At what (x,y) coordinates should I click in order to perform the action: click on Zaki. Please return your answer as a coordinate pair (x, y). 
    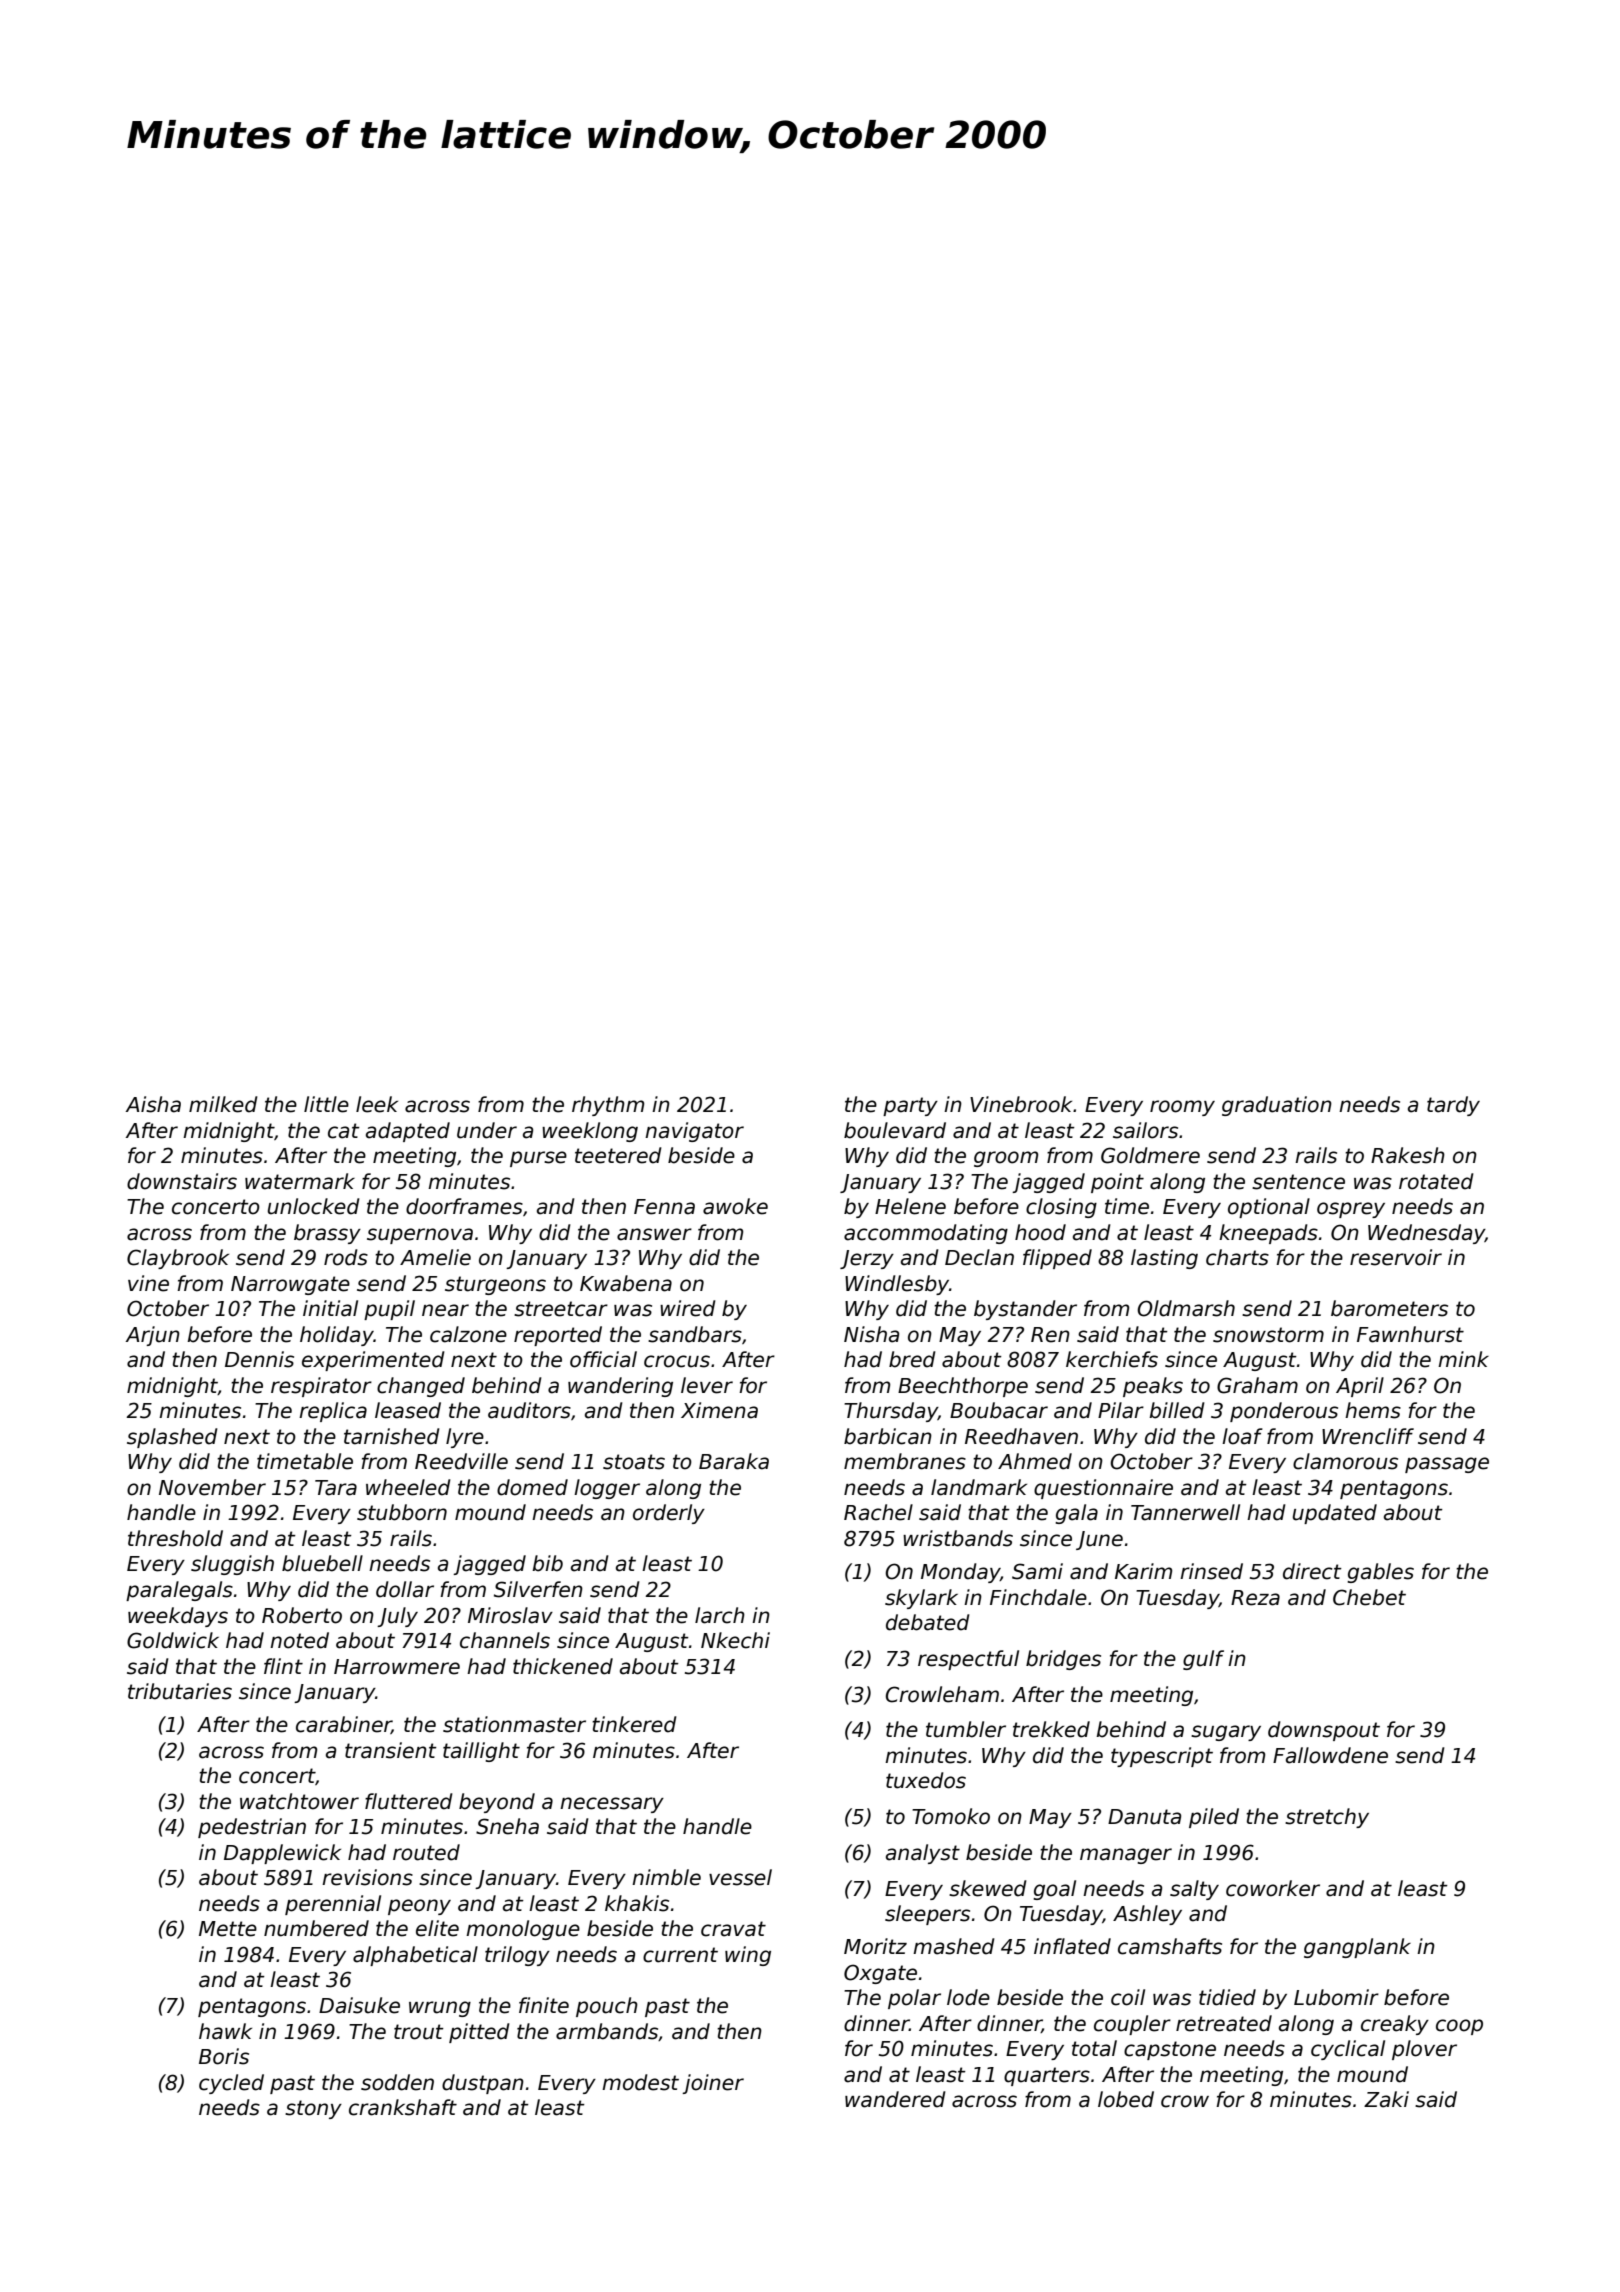
    Looking at the image, I should click on (1386, 2099).
